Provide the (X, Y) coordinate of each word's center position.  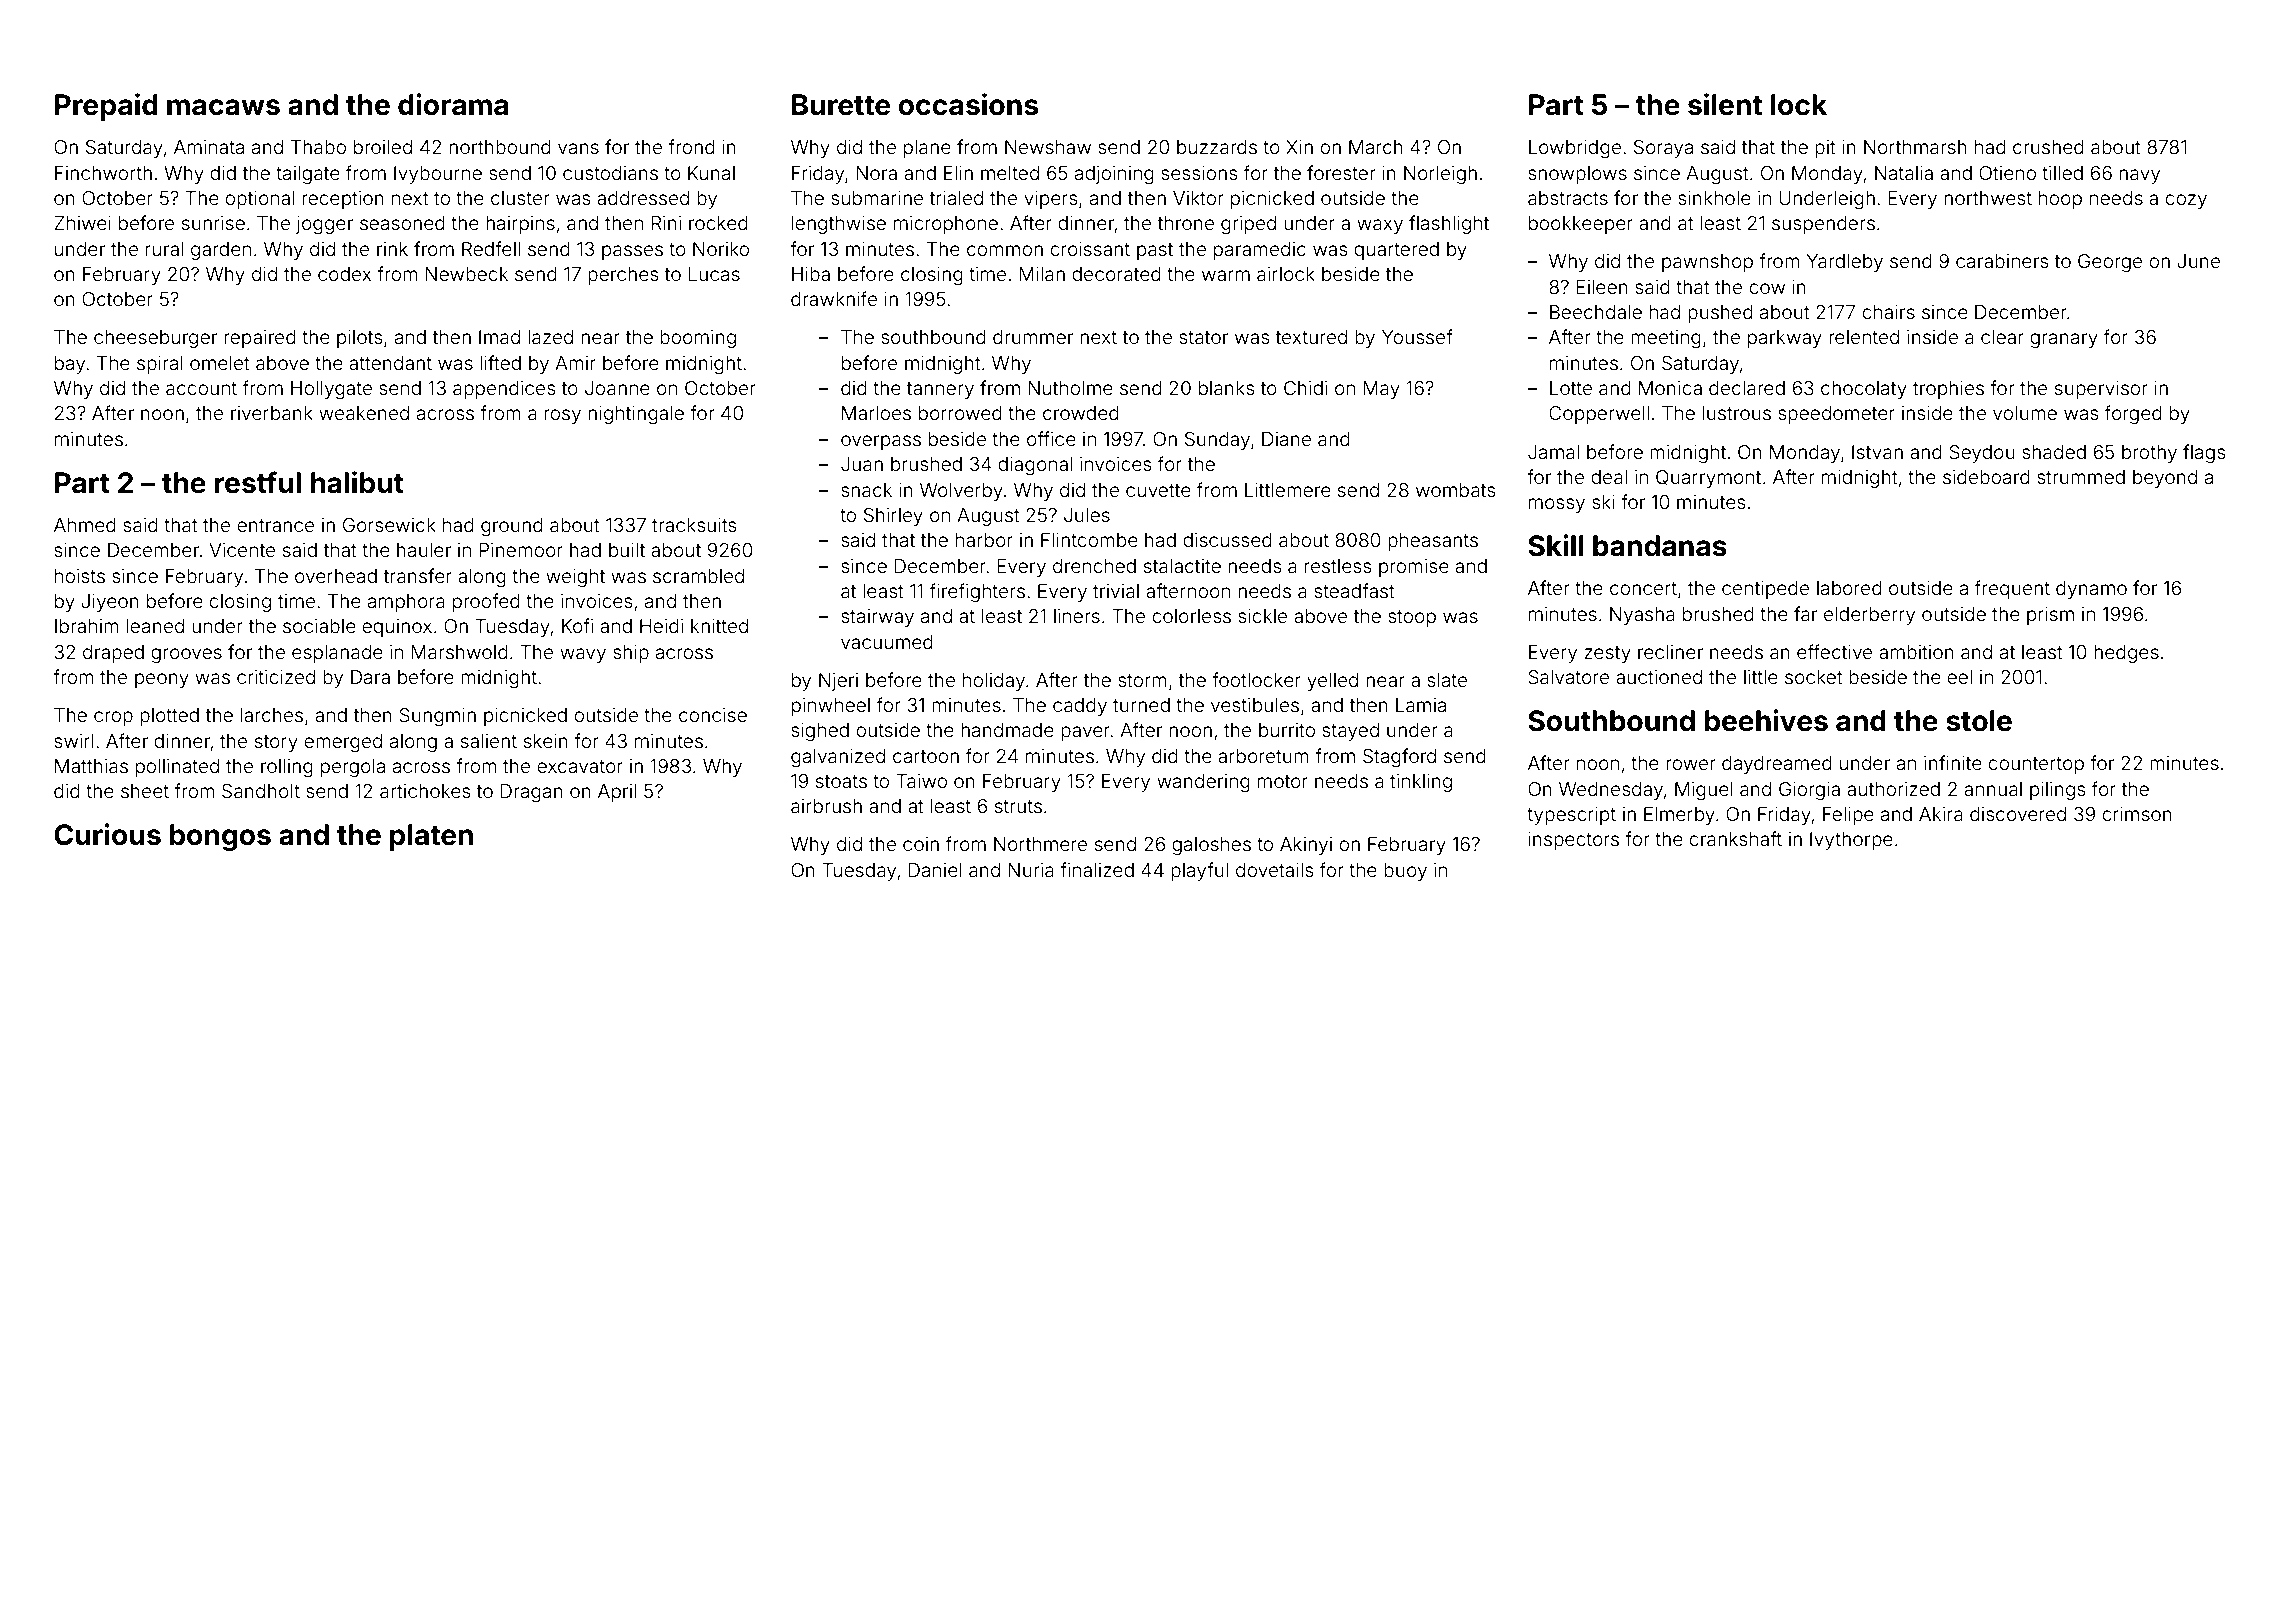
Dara (370, 677)
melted (1010, 173)
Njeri (838, 682)
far (1805, 613)
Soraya (1663, 149)
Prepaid (106, 107)
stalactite (1182, 566)
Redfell (491, 248)
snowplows (1577, 175)
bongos (220, 837)
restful (258, 482)
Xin (1299, 147)
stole (1979, 721)
